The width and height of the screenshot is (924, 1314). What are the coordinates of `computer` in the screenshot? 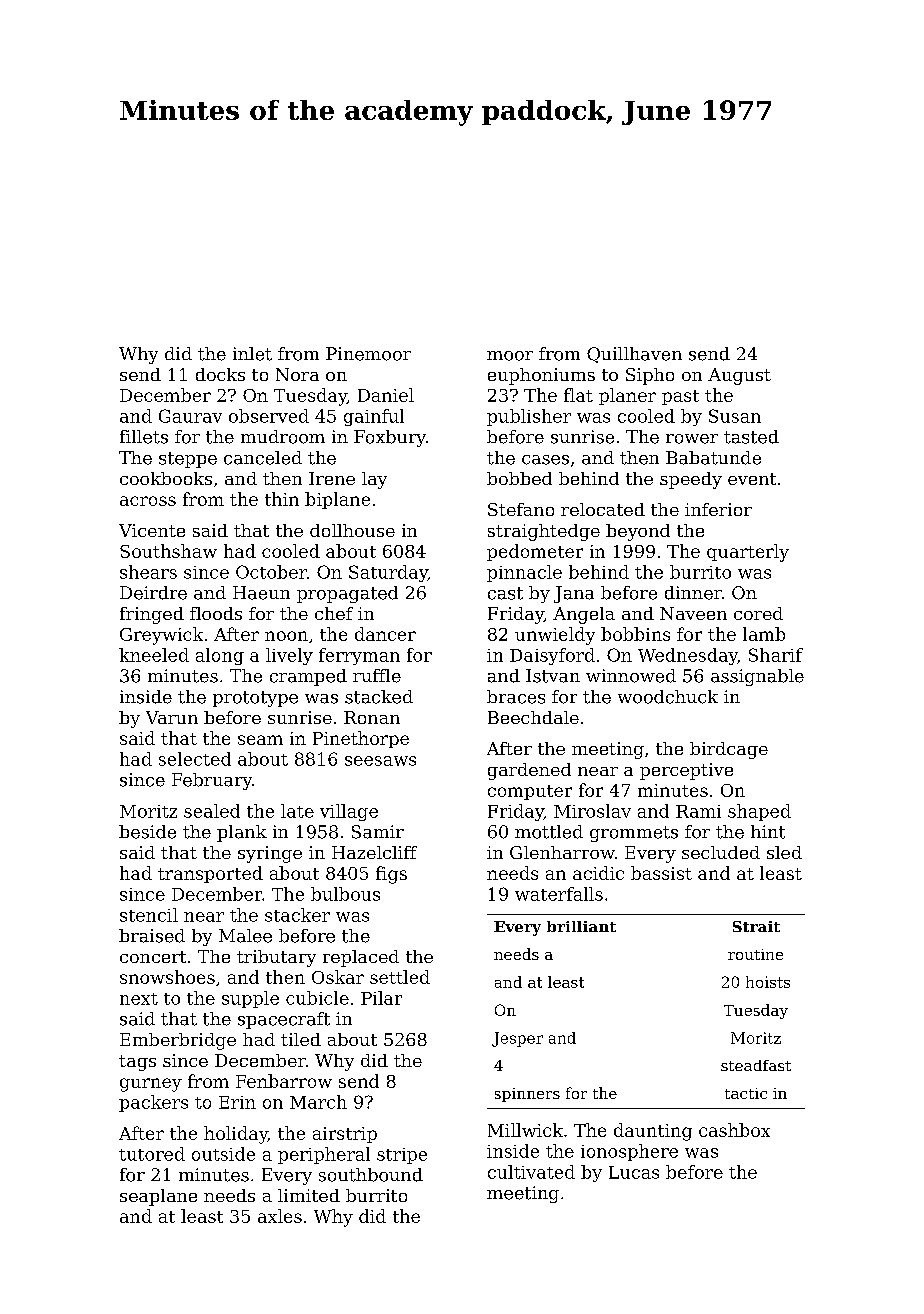 It's located at (530, 792).
